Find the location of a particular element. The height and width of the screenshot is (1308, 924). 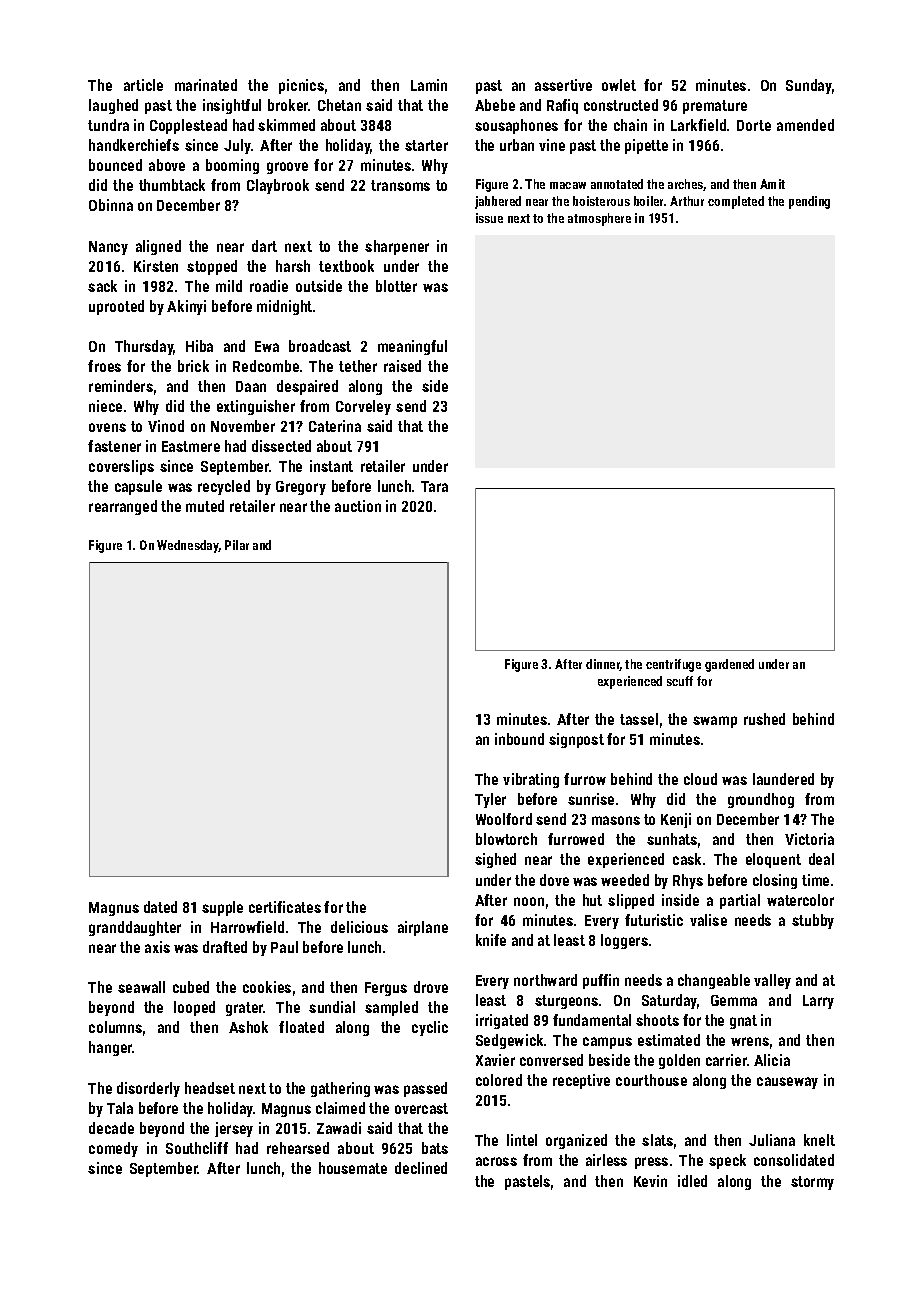

article is located at coordinates (143, 85).
